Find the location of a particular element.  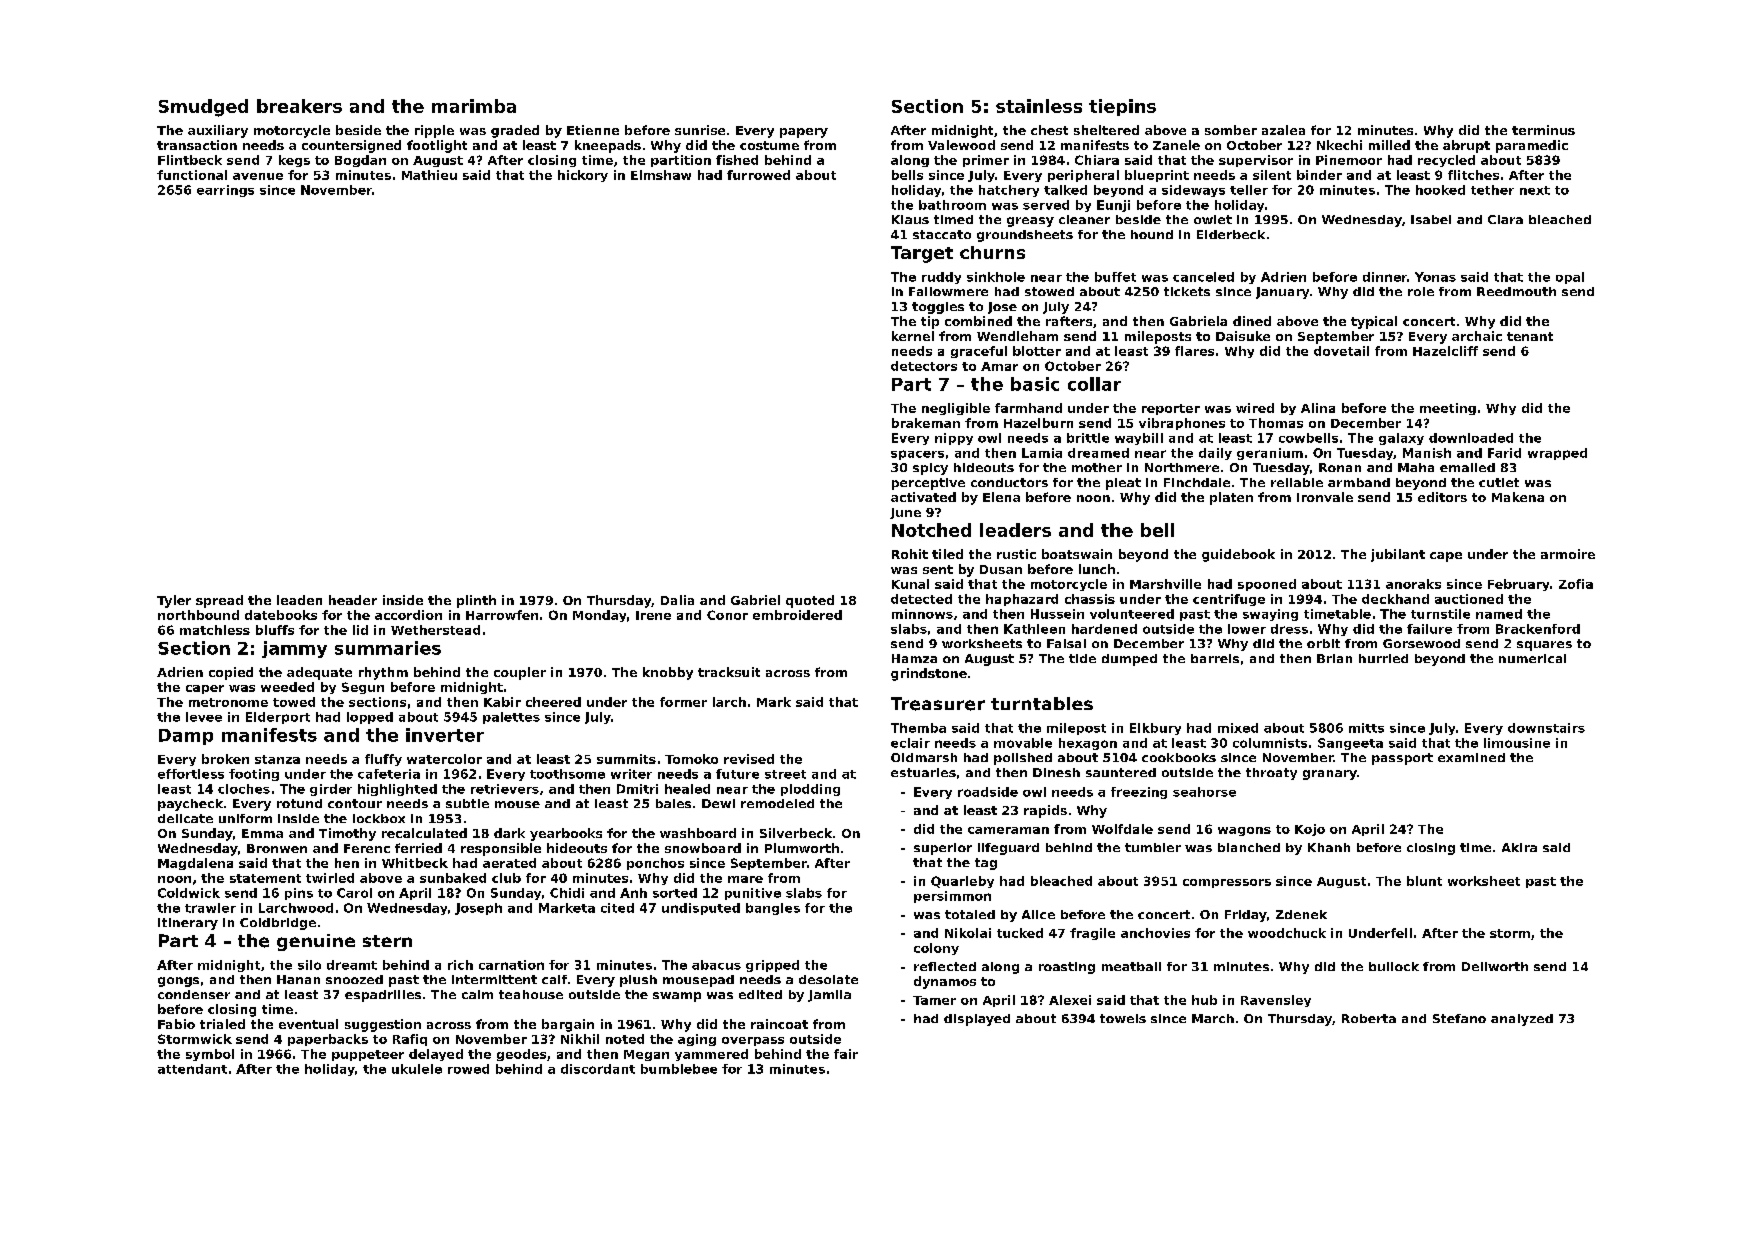

spooned is located at coordinates (1267, 585).
